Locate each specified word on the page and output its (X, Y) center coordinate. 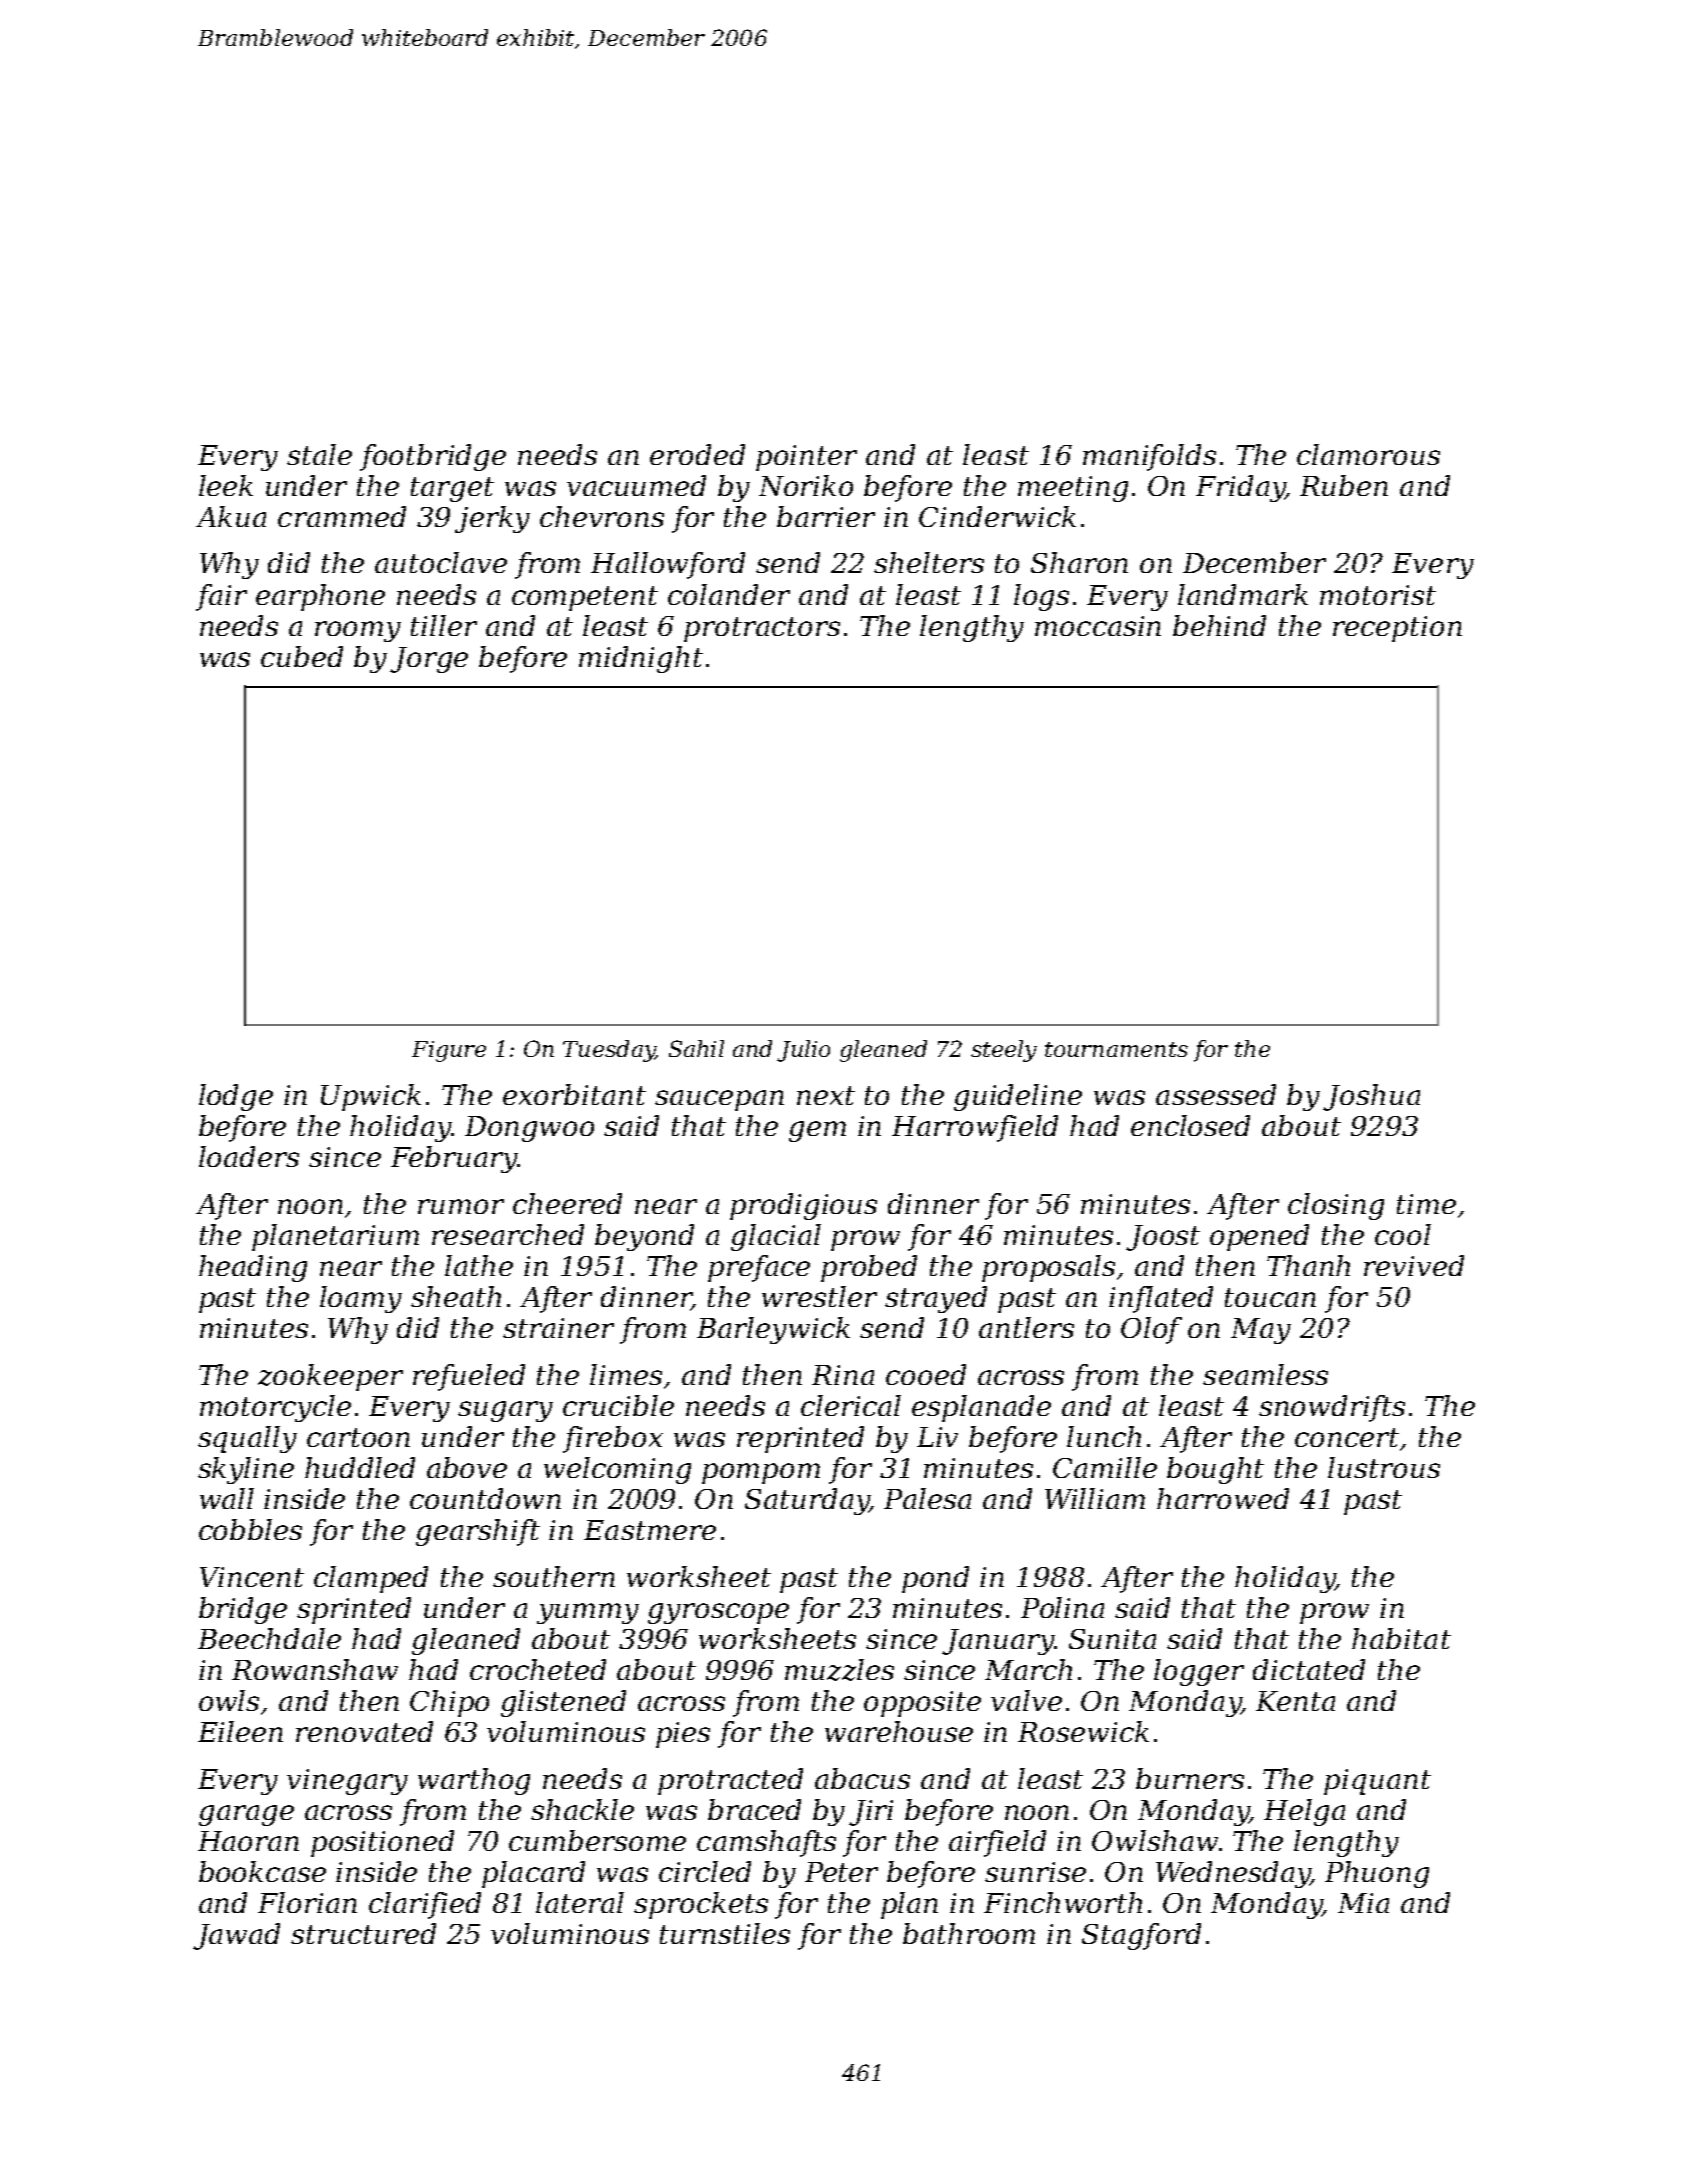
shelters (929, 562)
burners (1190, 1778)
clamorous (1368, 454)
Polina (1062, 1607)
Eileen (240, 1731)
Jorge (429, 660)
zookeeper (330, 1377)
